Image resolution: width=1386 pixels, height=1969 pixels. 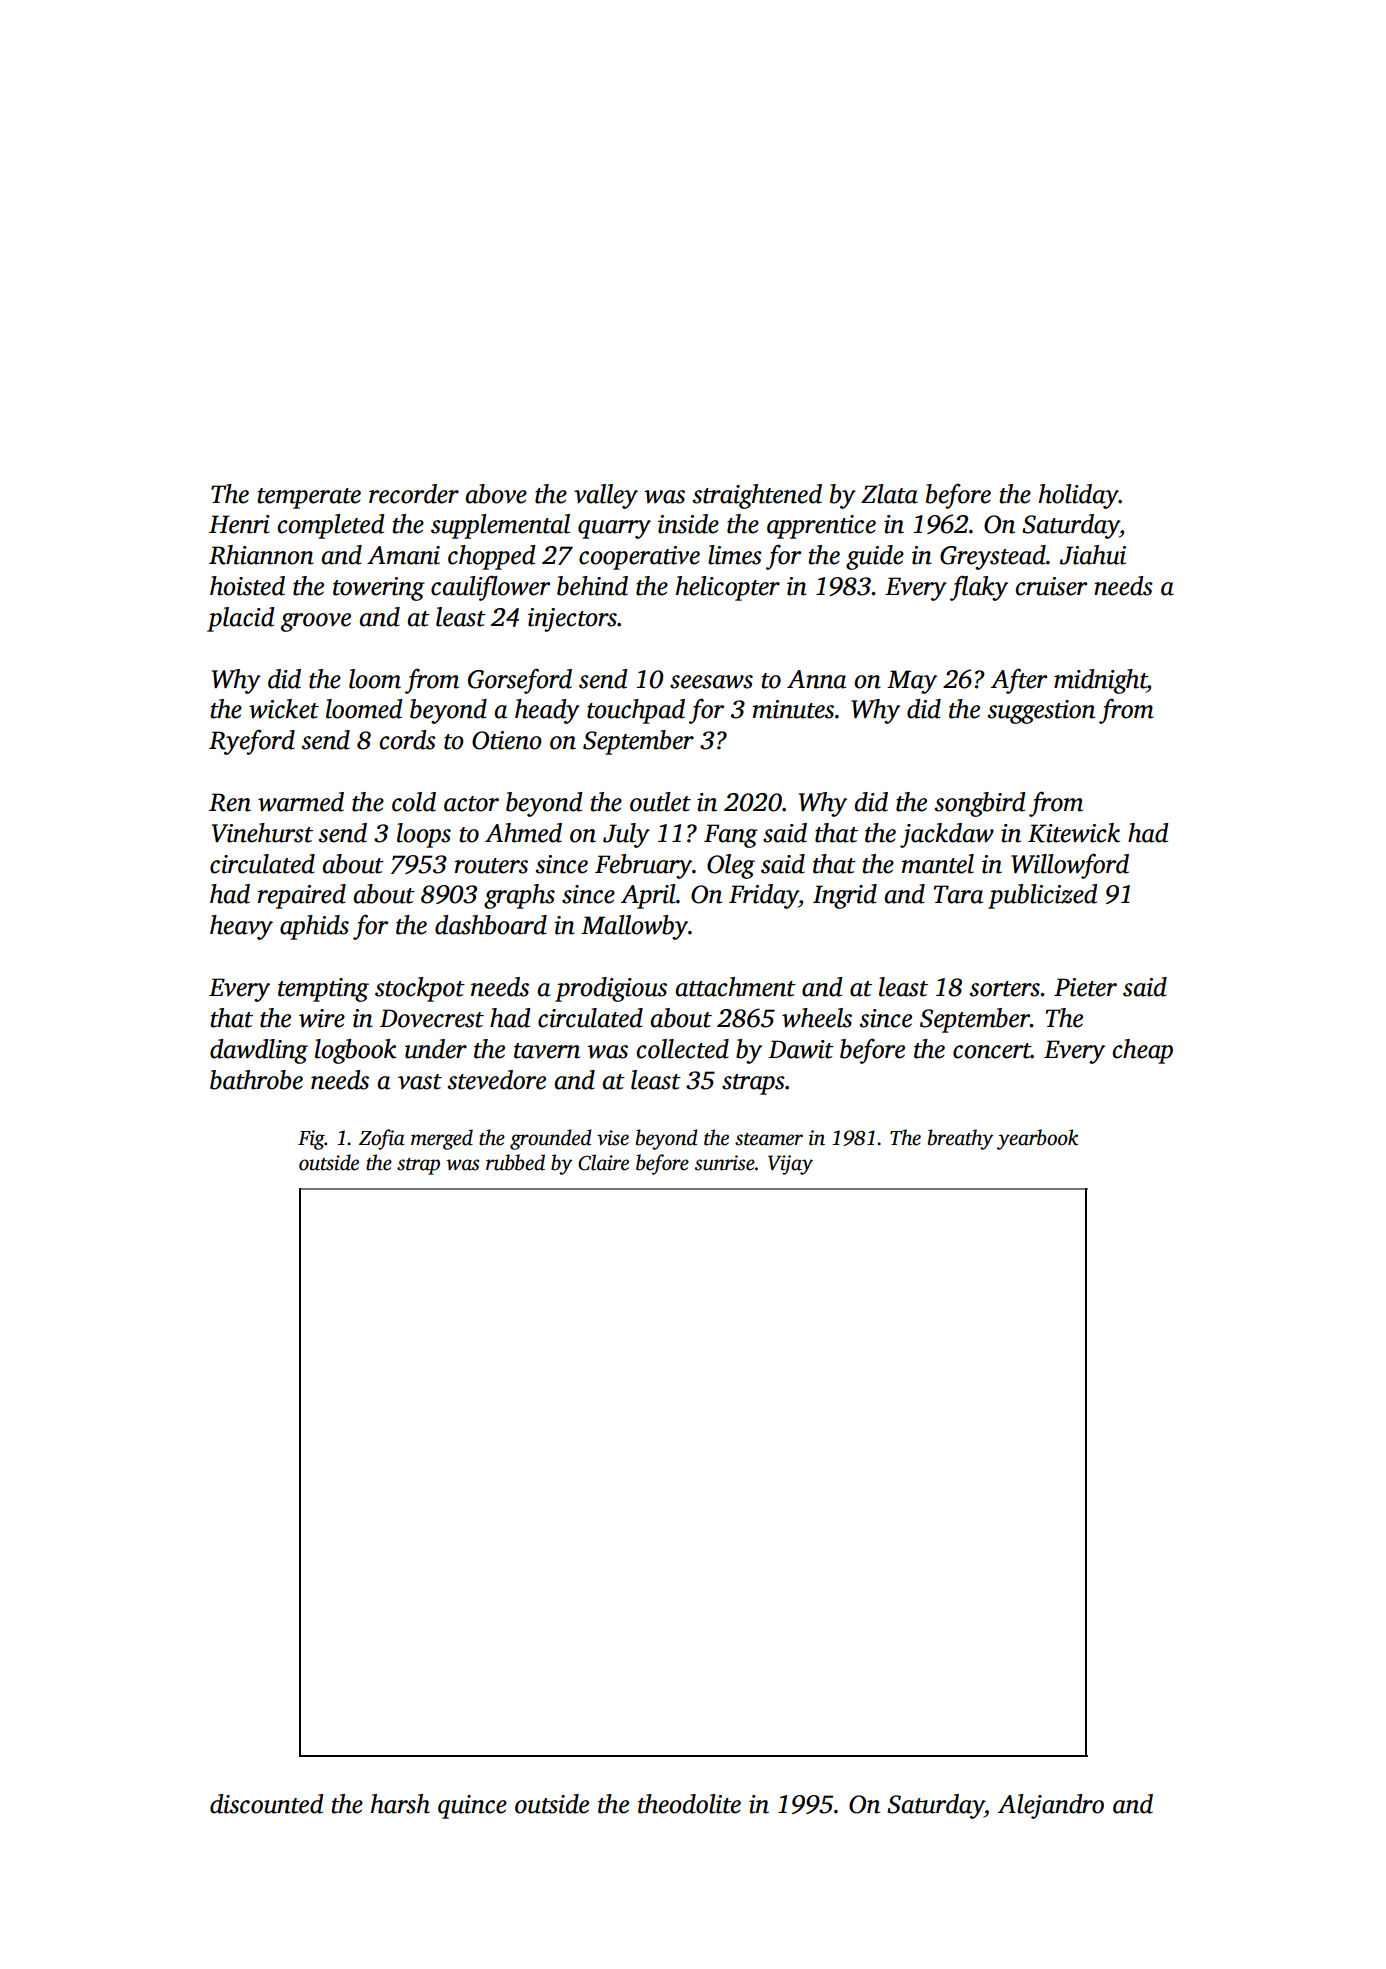 I want to click on Zlata, so click(x=889, y=494).
